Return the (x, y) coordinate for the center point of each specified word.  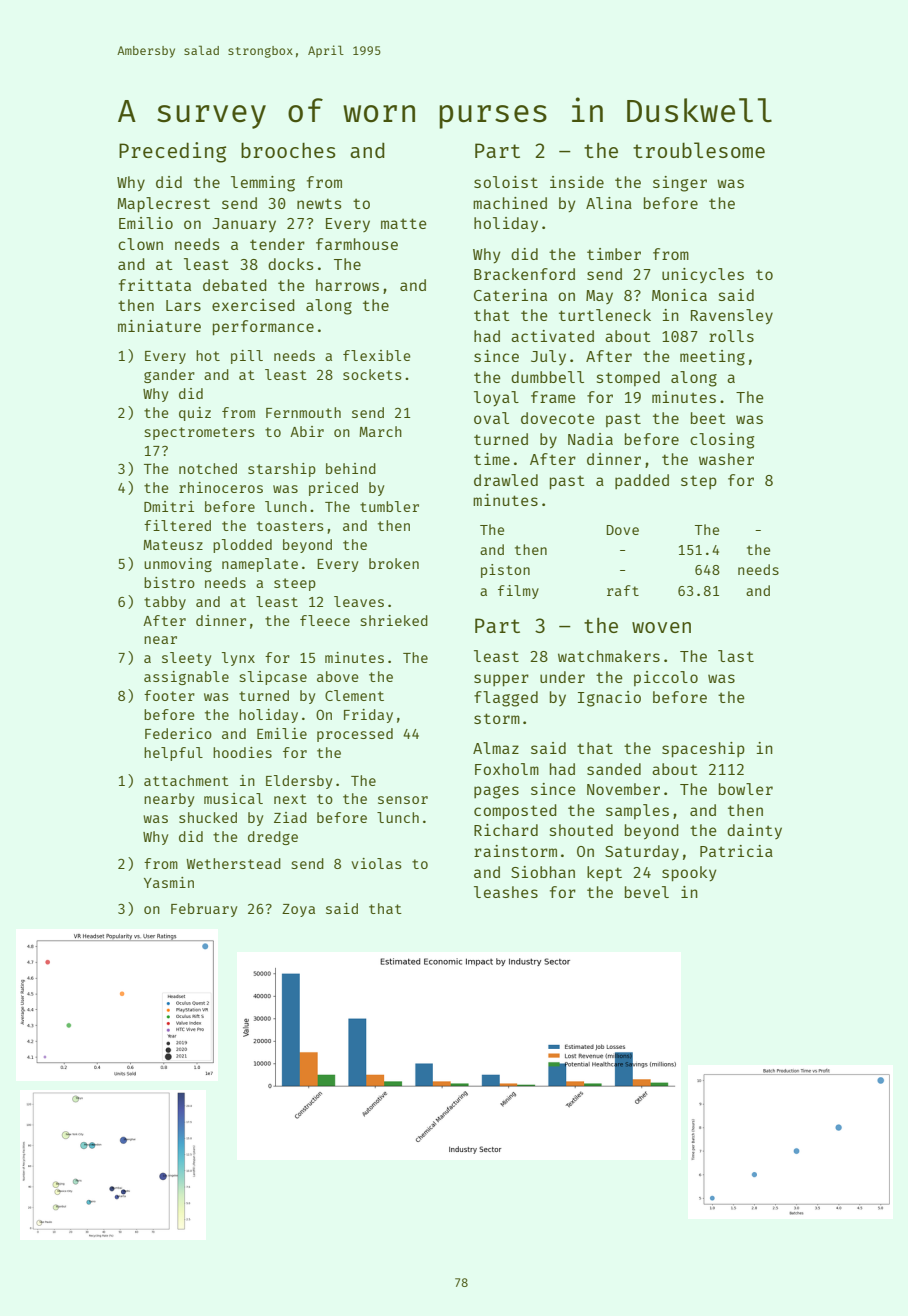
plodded (242, 546)
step (699, 482)
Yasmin (169, 882)
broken (394, 563)
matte (404, 223)
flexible (377, 355)
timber (614, 254)
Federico (178, 733)
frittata (155, 285)
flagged (506, 699)
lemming (263, 184)
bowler (746, 789)
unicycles (703, 275)
